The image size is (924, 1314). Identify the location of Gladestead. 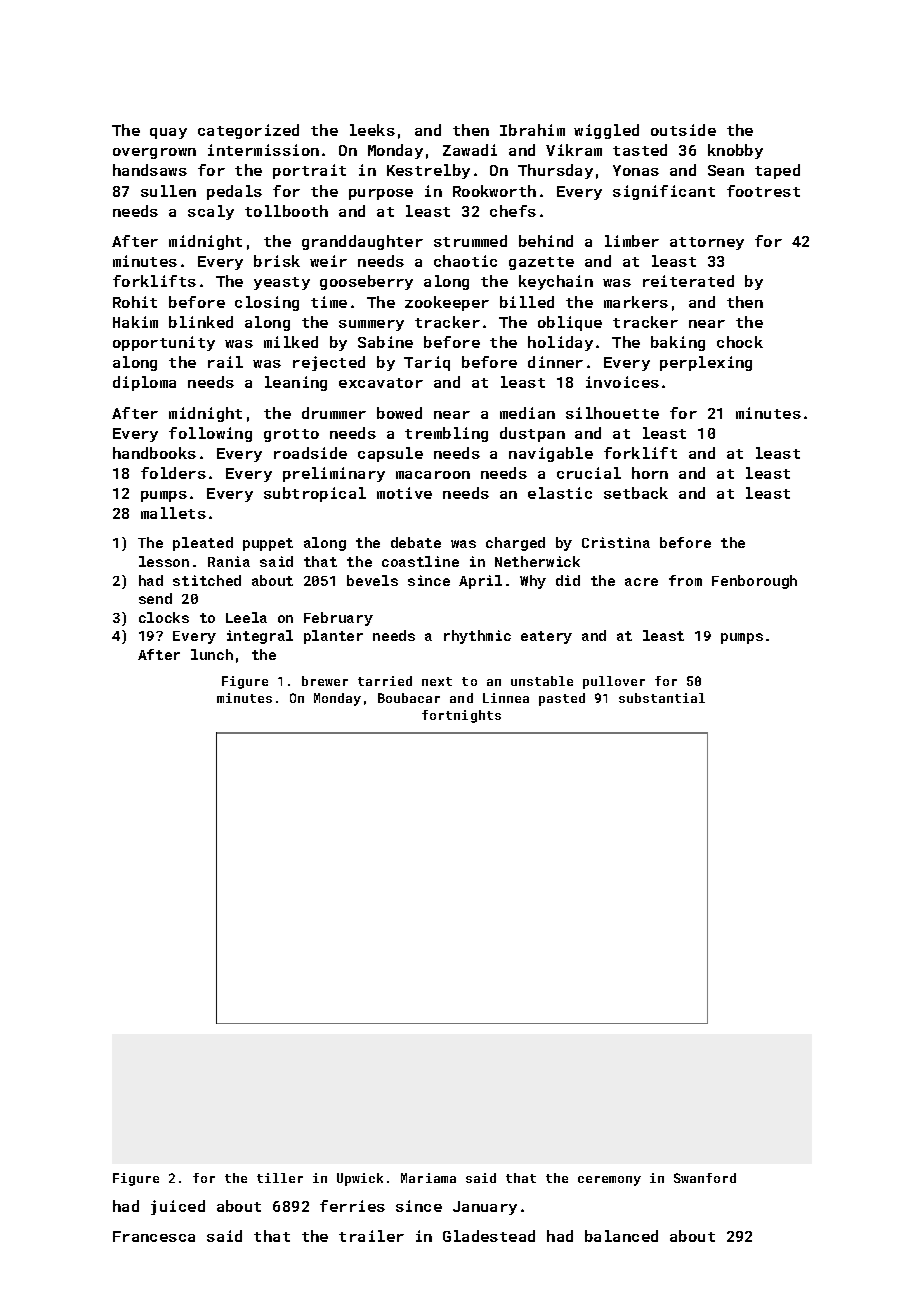
(489, 1236).
